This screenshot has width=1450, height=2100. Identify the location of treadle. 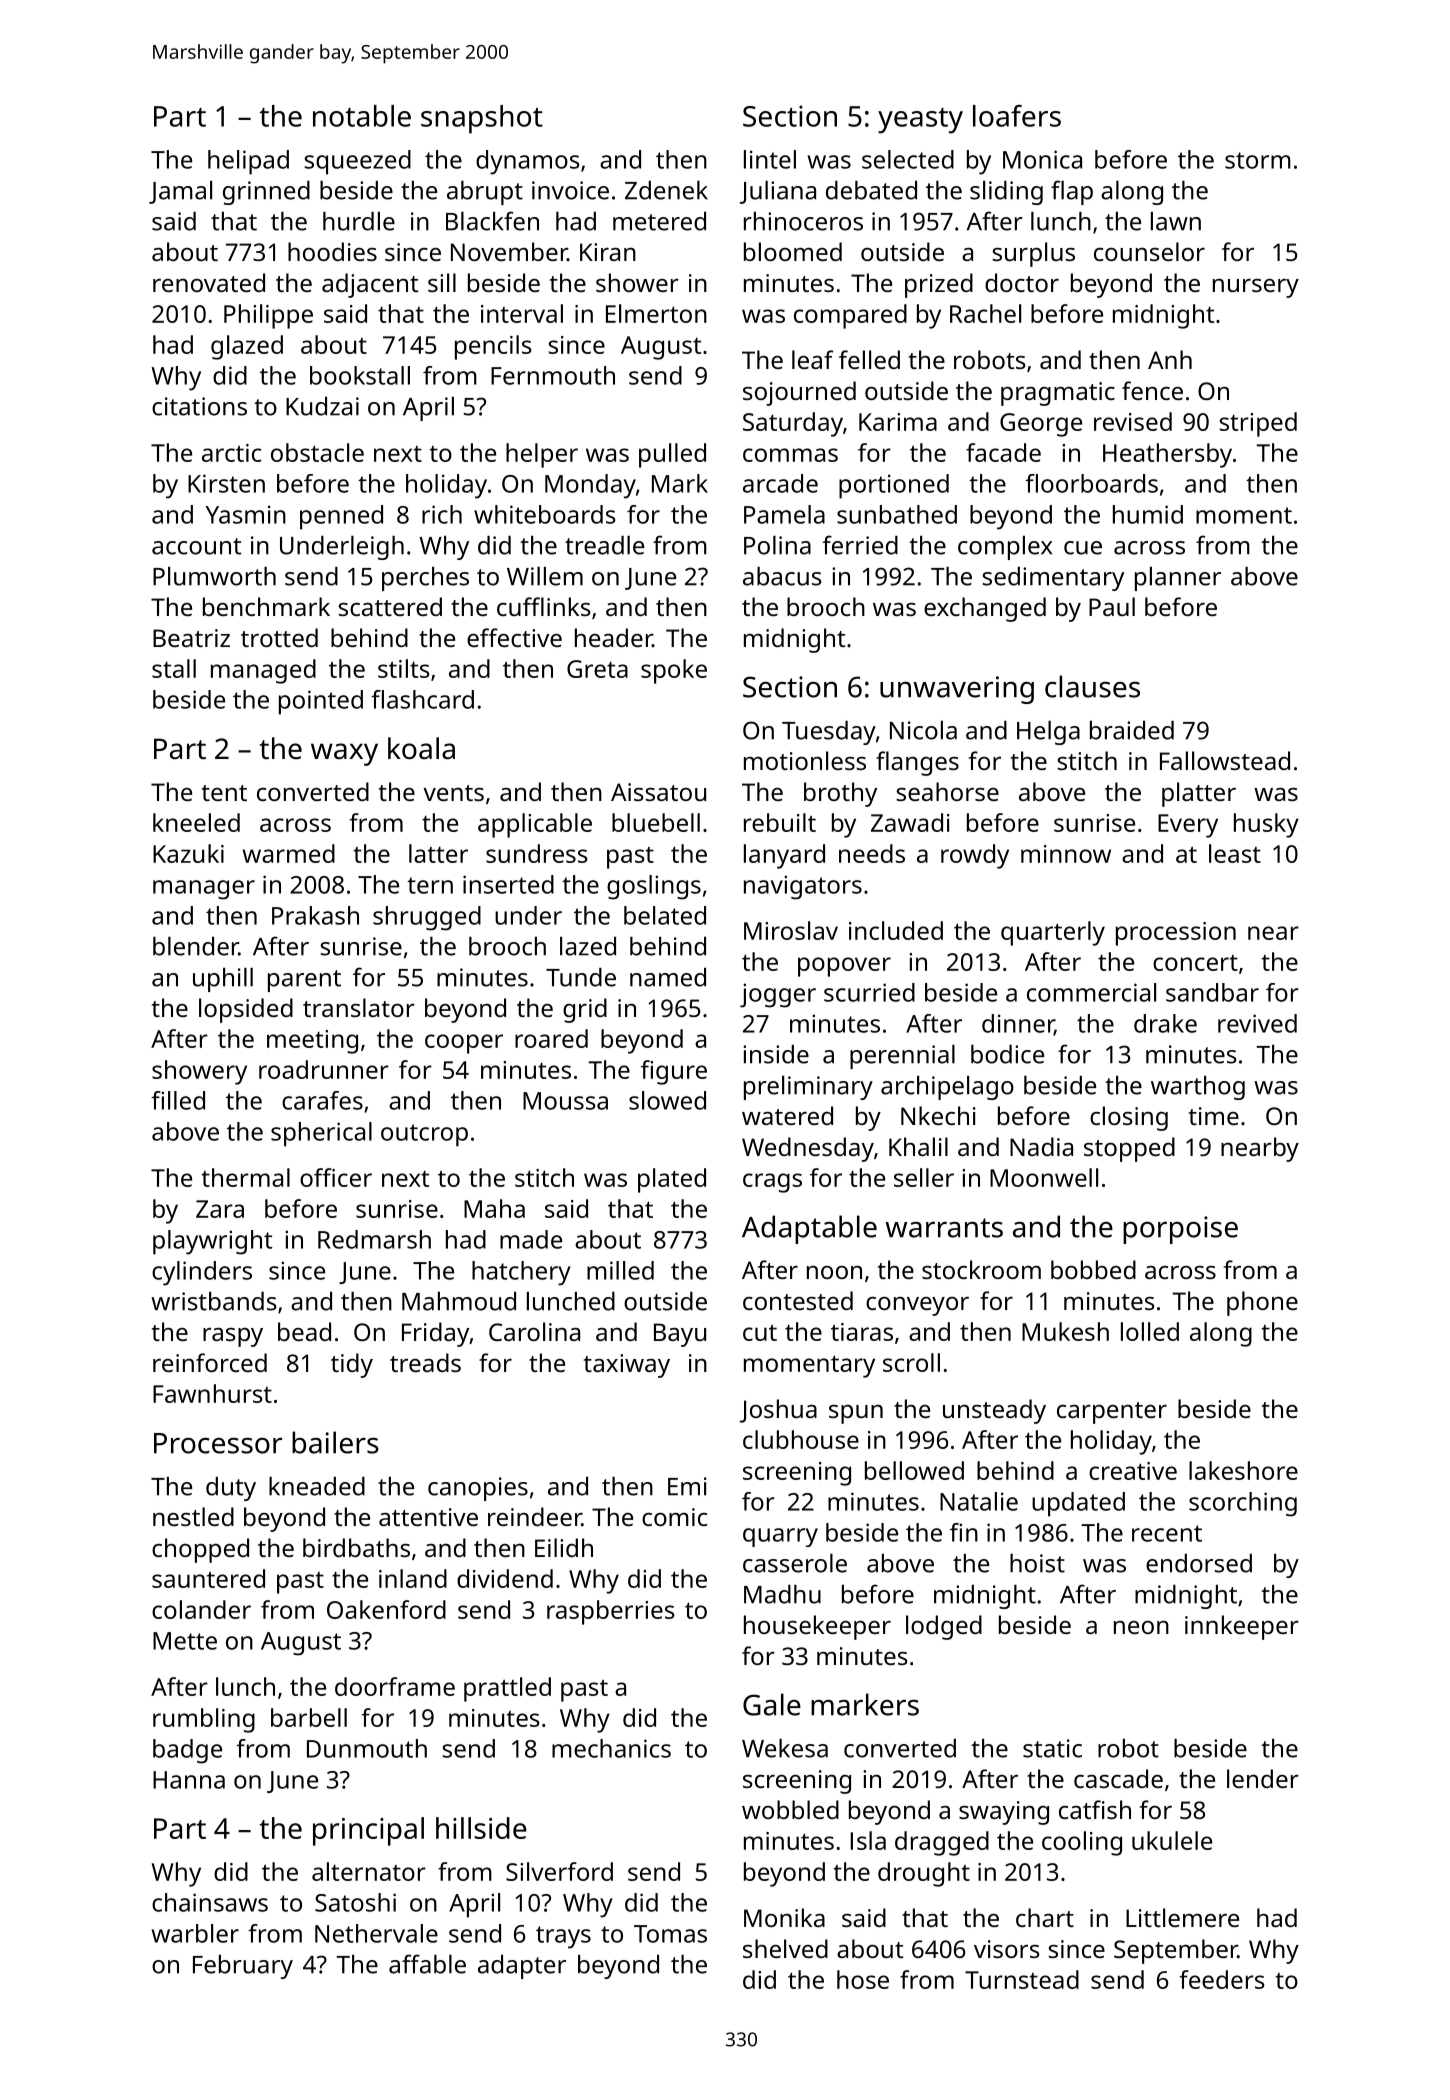
(604, 545).
